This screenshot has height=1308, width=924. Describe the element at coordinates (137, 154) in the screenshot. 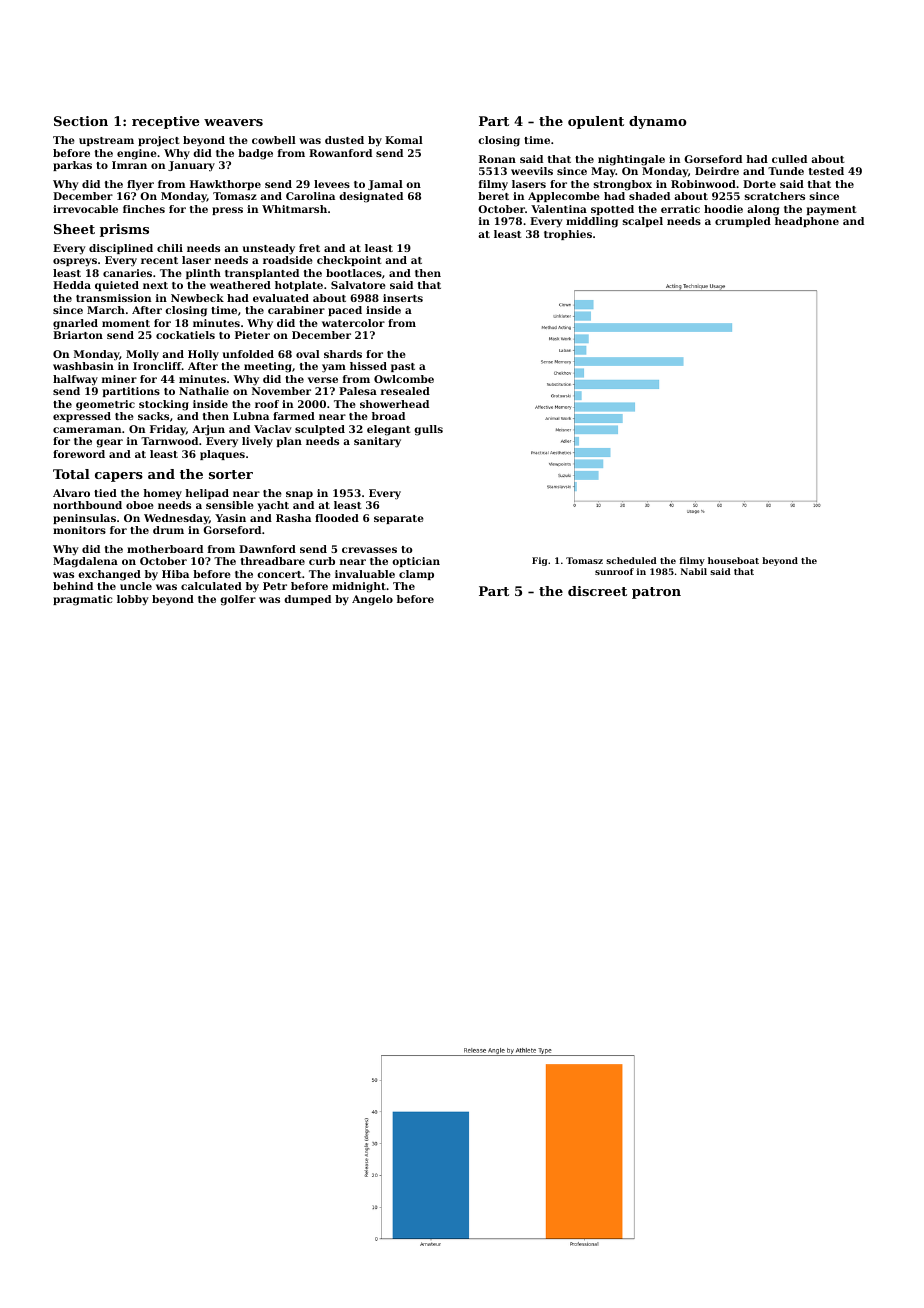

I see `engine` at that location.
